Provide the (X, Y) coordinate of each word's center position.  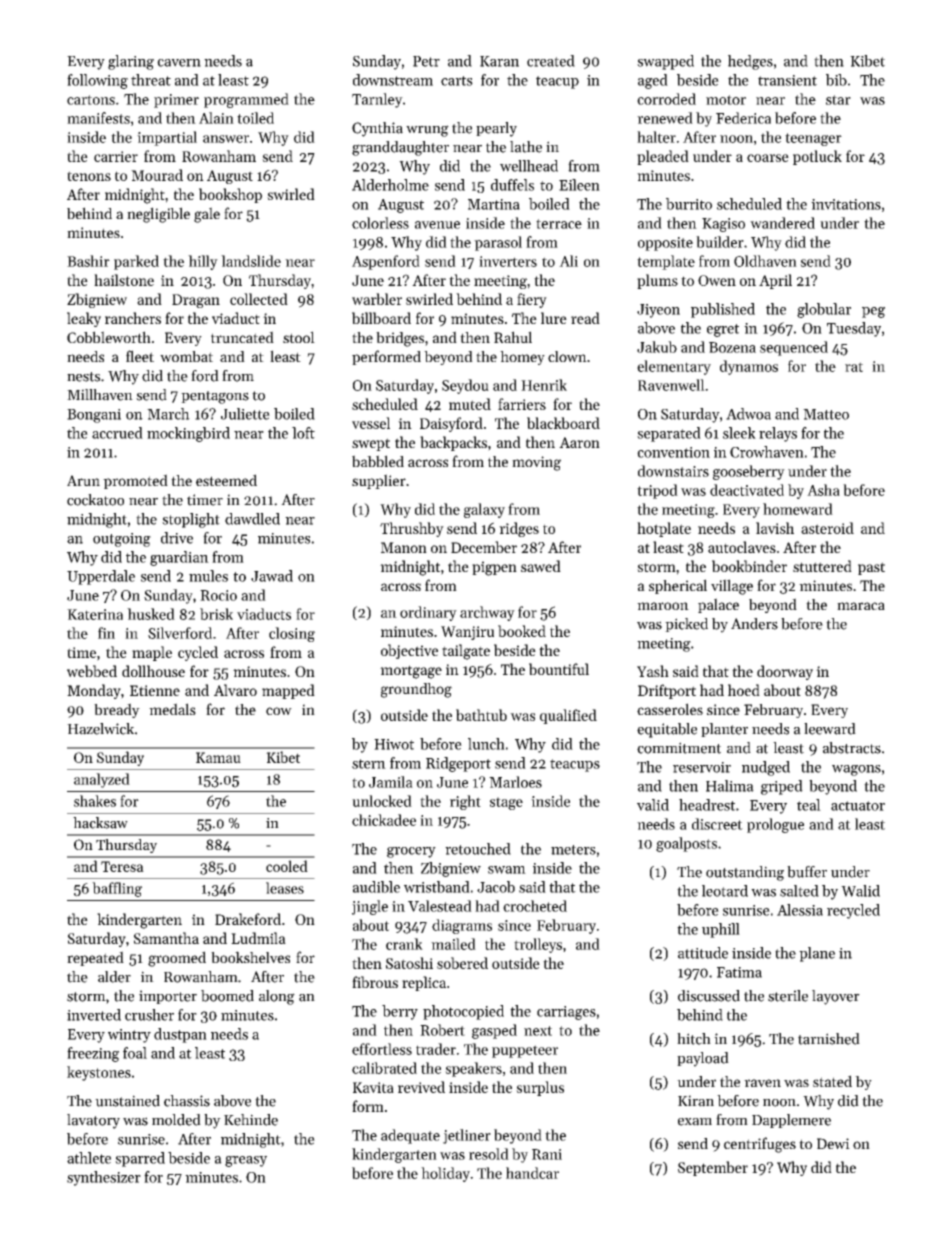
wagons (856, 770)
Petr (426, 61)
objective (409, 651)
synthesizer (104, 1178)
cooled (287, 866)
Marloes (515, 782)
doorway (785, 672)
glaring (131, 62)
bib (836, 80)
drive (177, 538)
